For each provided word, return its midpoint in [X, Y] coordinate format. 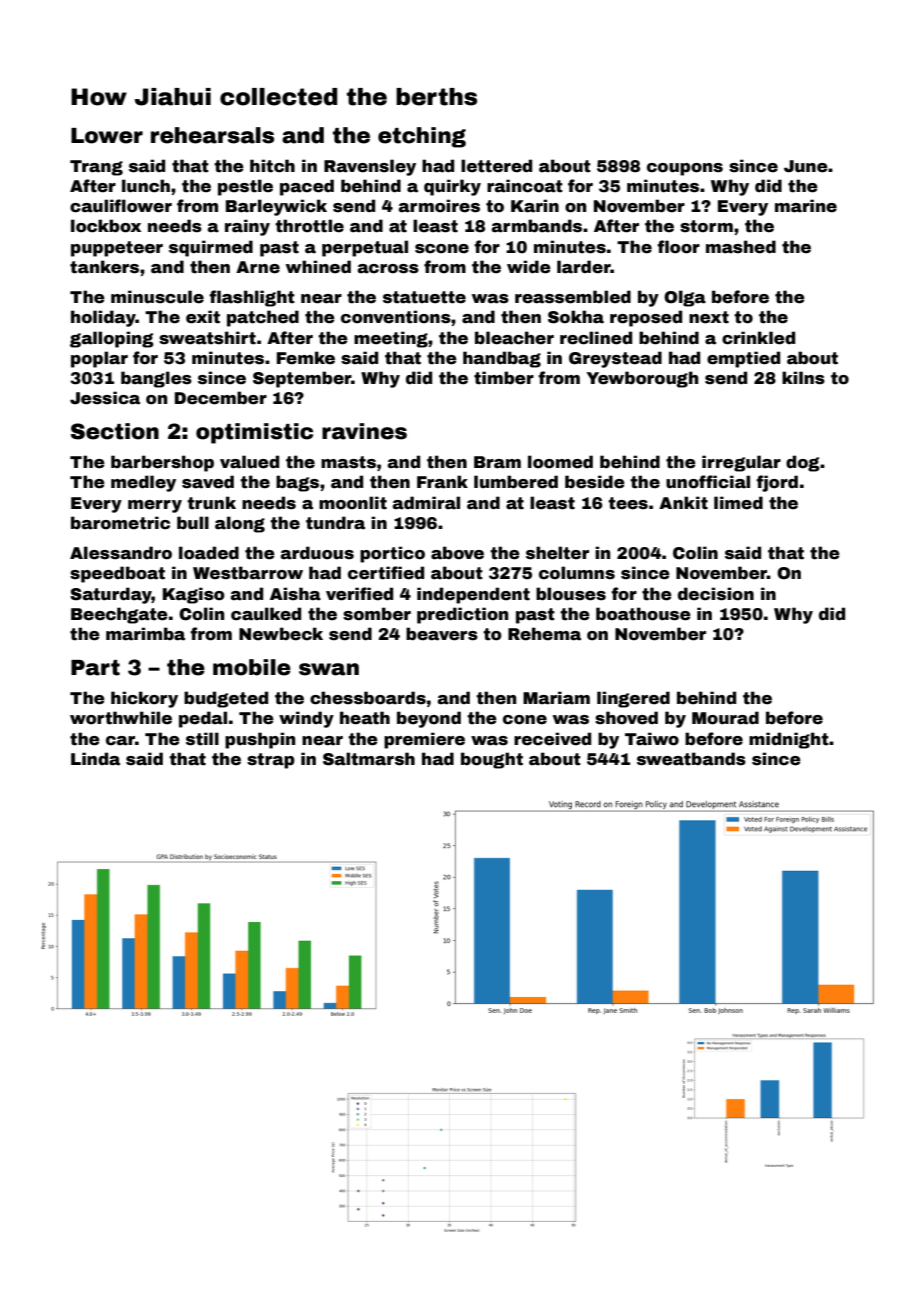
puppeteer [117, 249]
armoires [439, 206]
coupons [685, 169]
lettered [496, 166]
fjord [777, 483]
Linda [95, 759]
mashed [741, 247]
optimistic [254, 433]
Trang [96, 168]
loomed [560, 462]
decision [716, 594]
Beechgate [119, 615]
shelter [557, 553]
